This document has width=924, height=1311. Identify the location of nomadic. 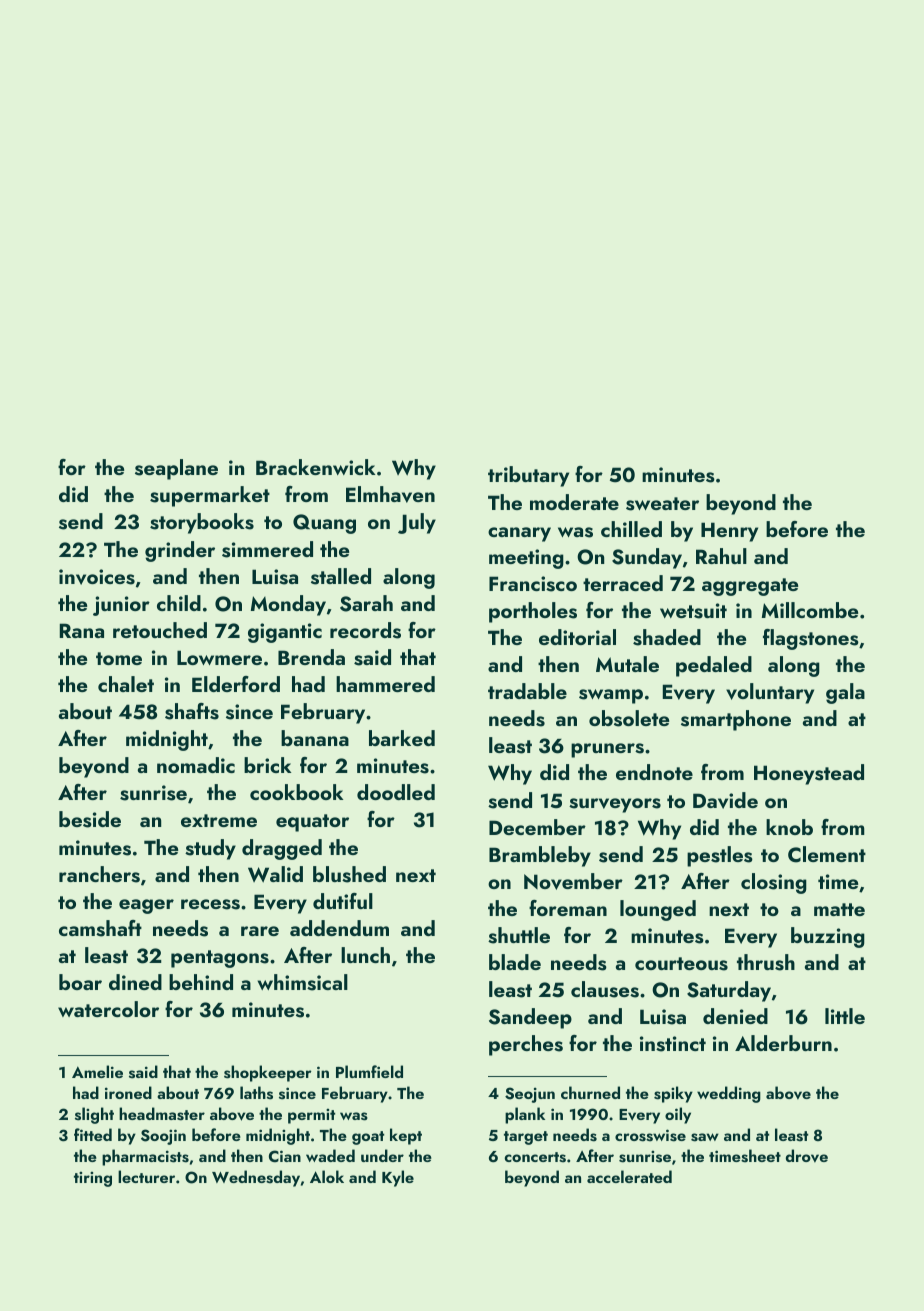
(196, 765).
